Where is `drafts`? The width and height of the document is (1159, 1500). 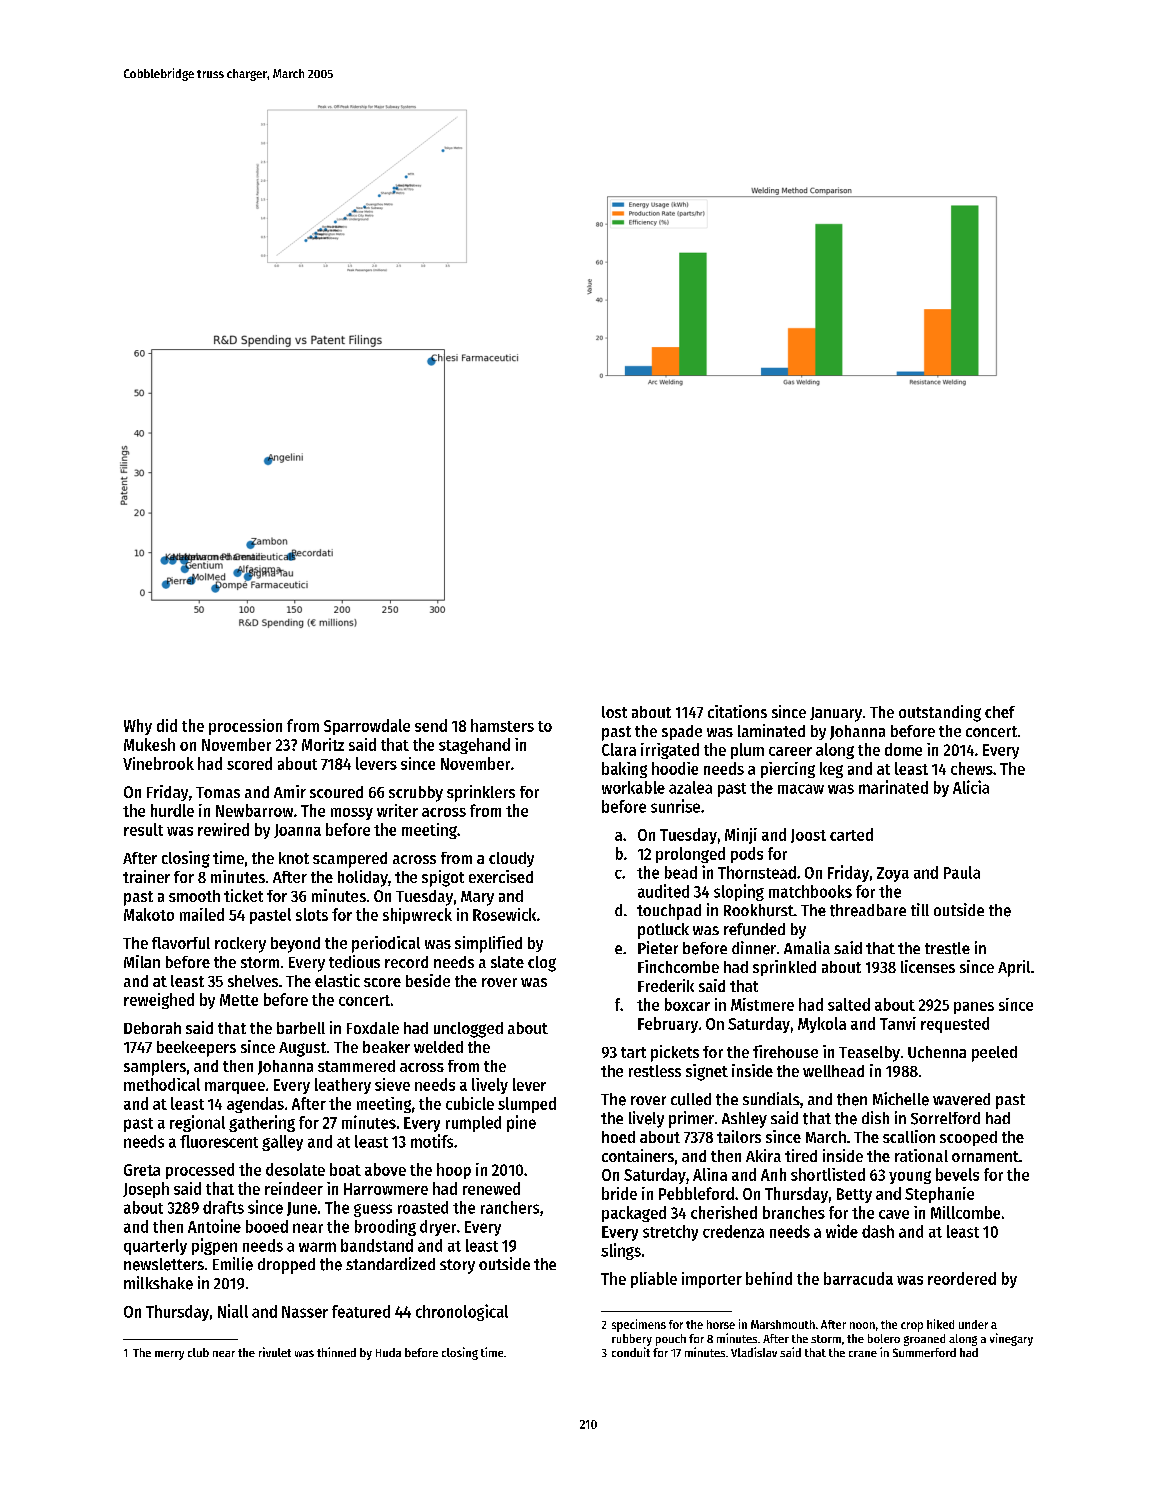
drafts is located at coordinates (223, 1207).
